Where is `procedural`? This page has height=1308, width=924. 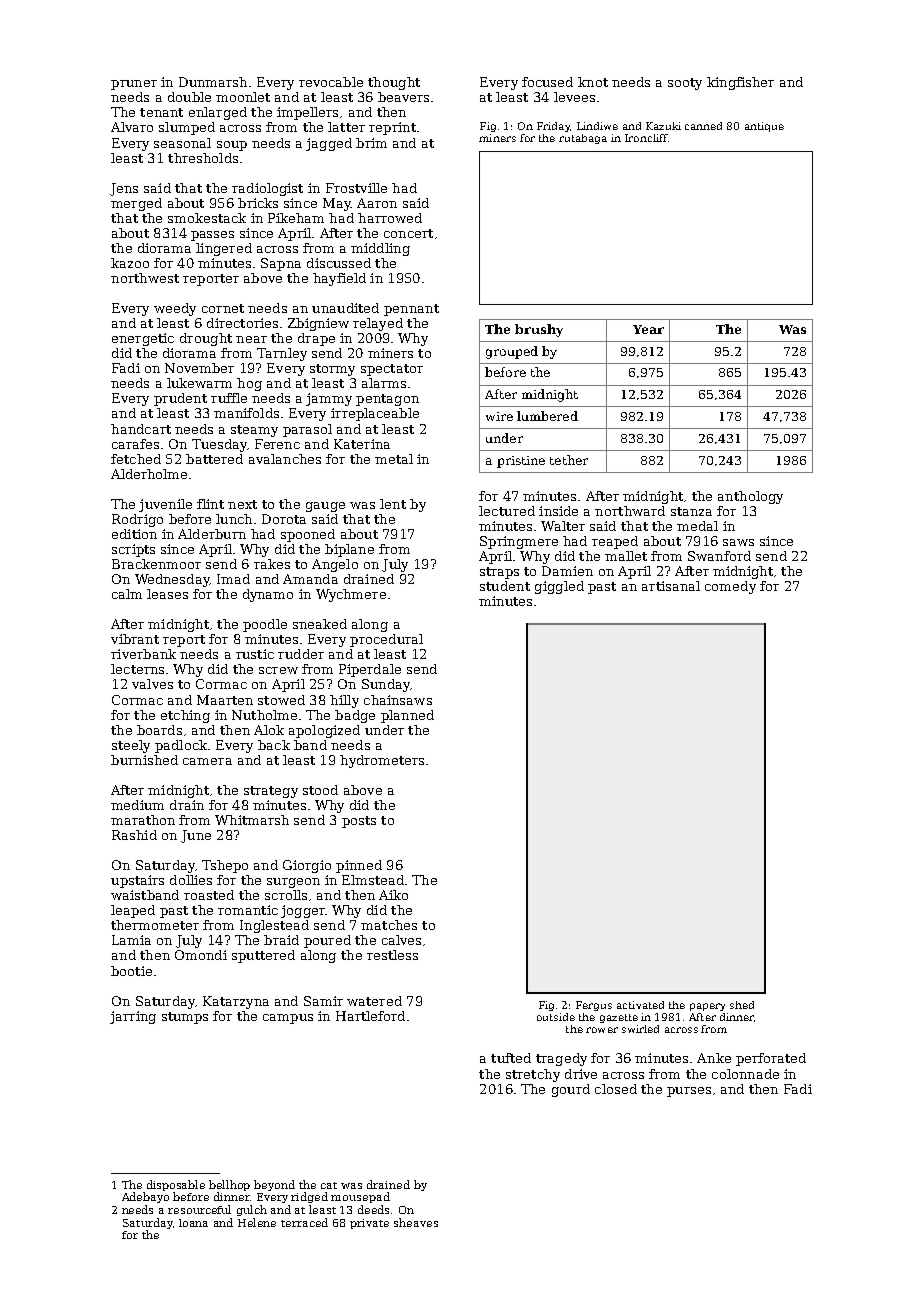
procedural is located at coordinates (386, 640).
